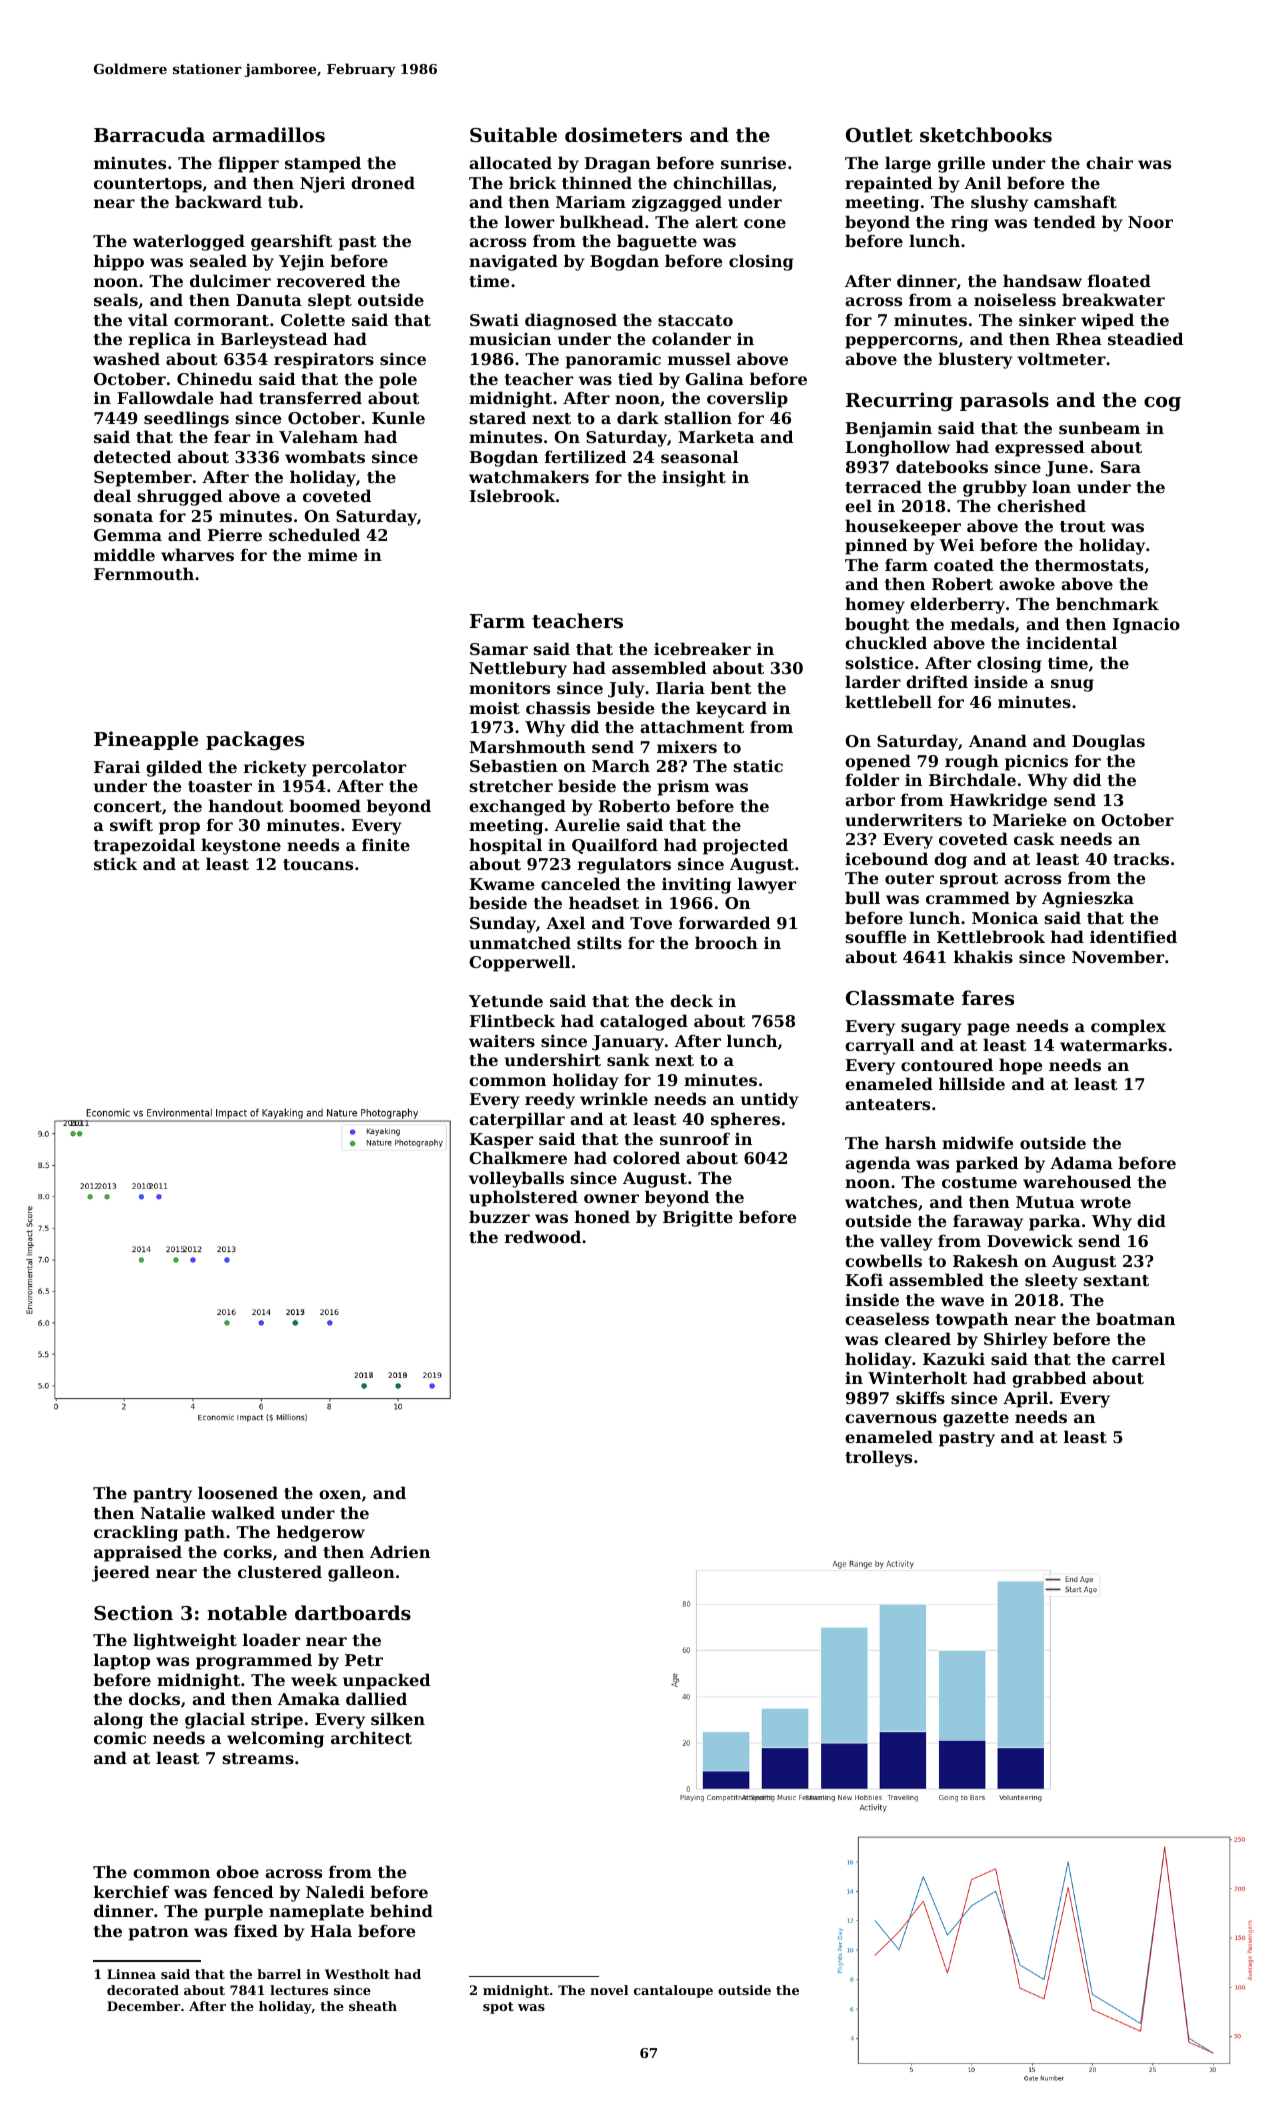  What do you see at coordinates (623, 135) in the screenshot?
I see `dosimeters` at bounding box center [623, 135].
